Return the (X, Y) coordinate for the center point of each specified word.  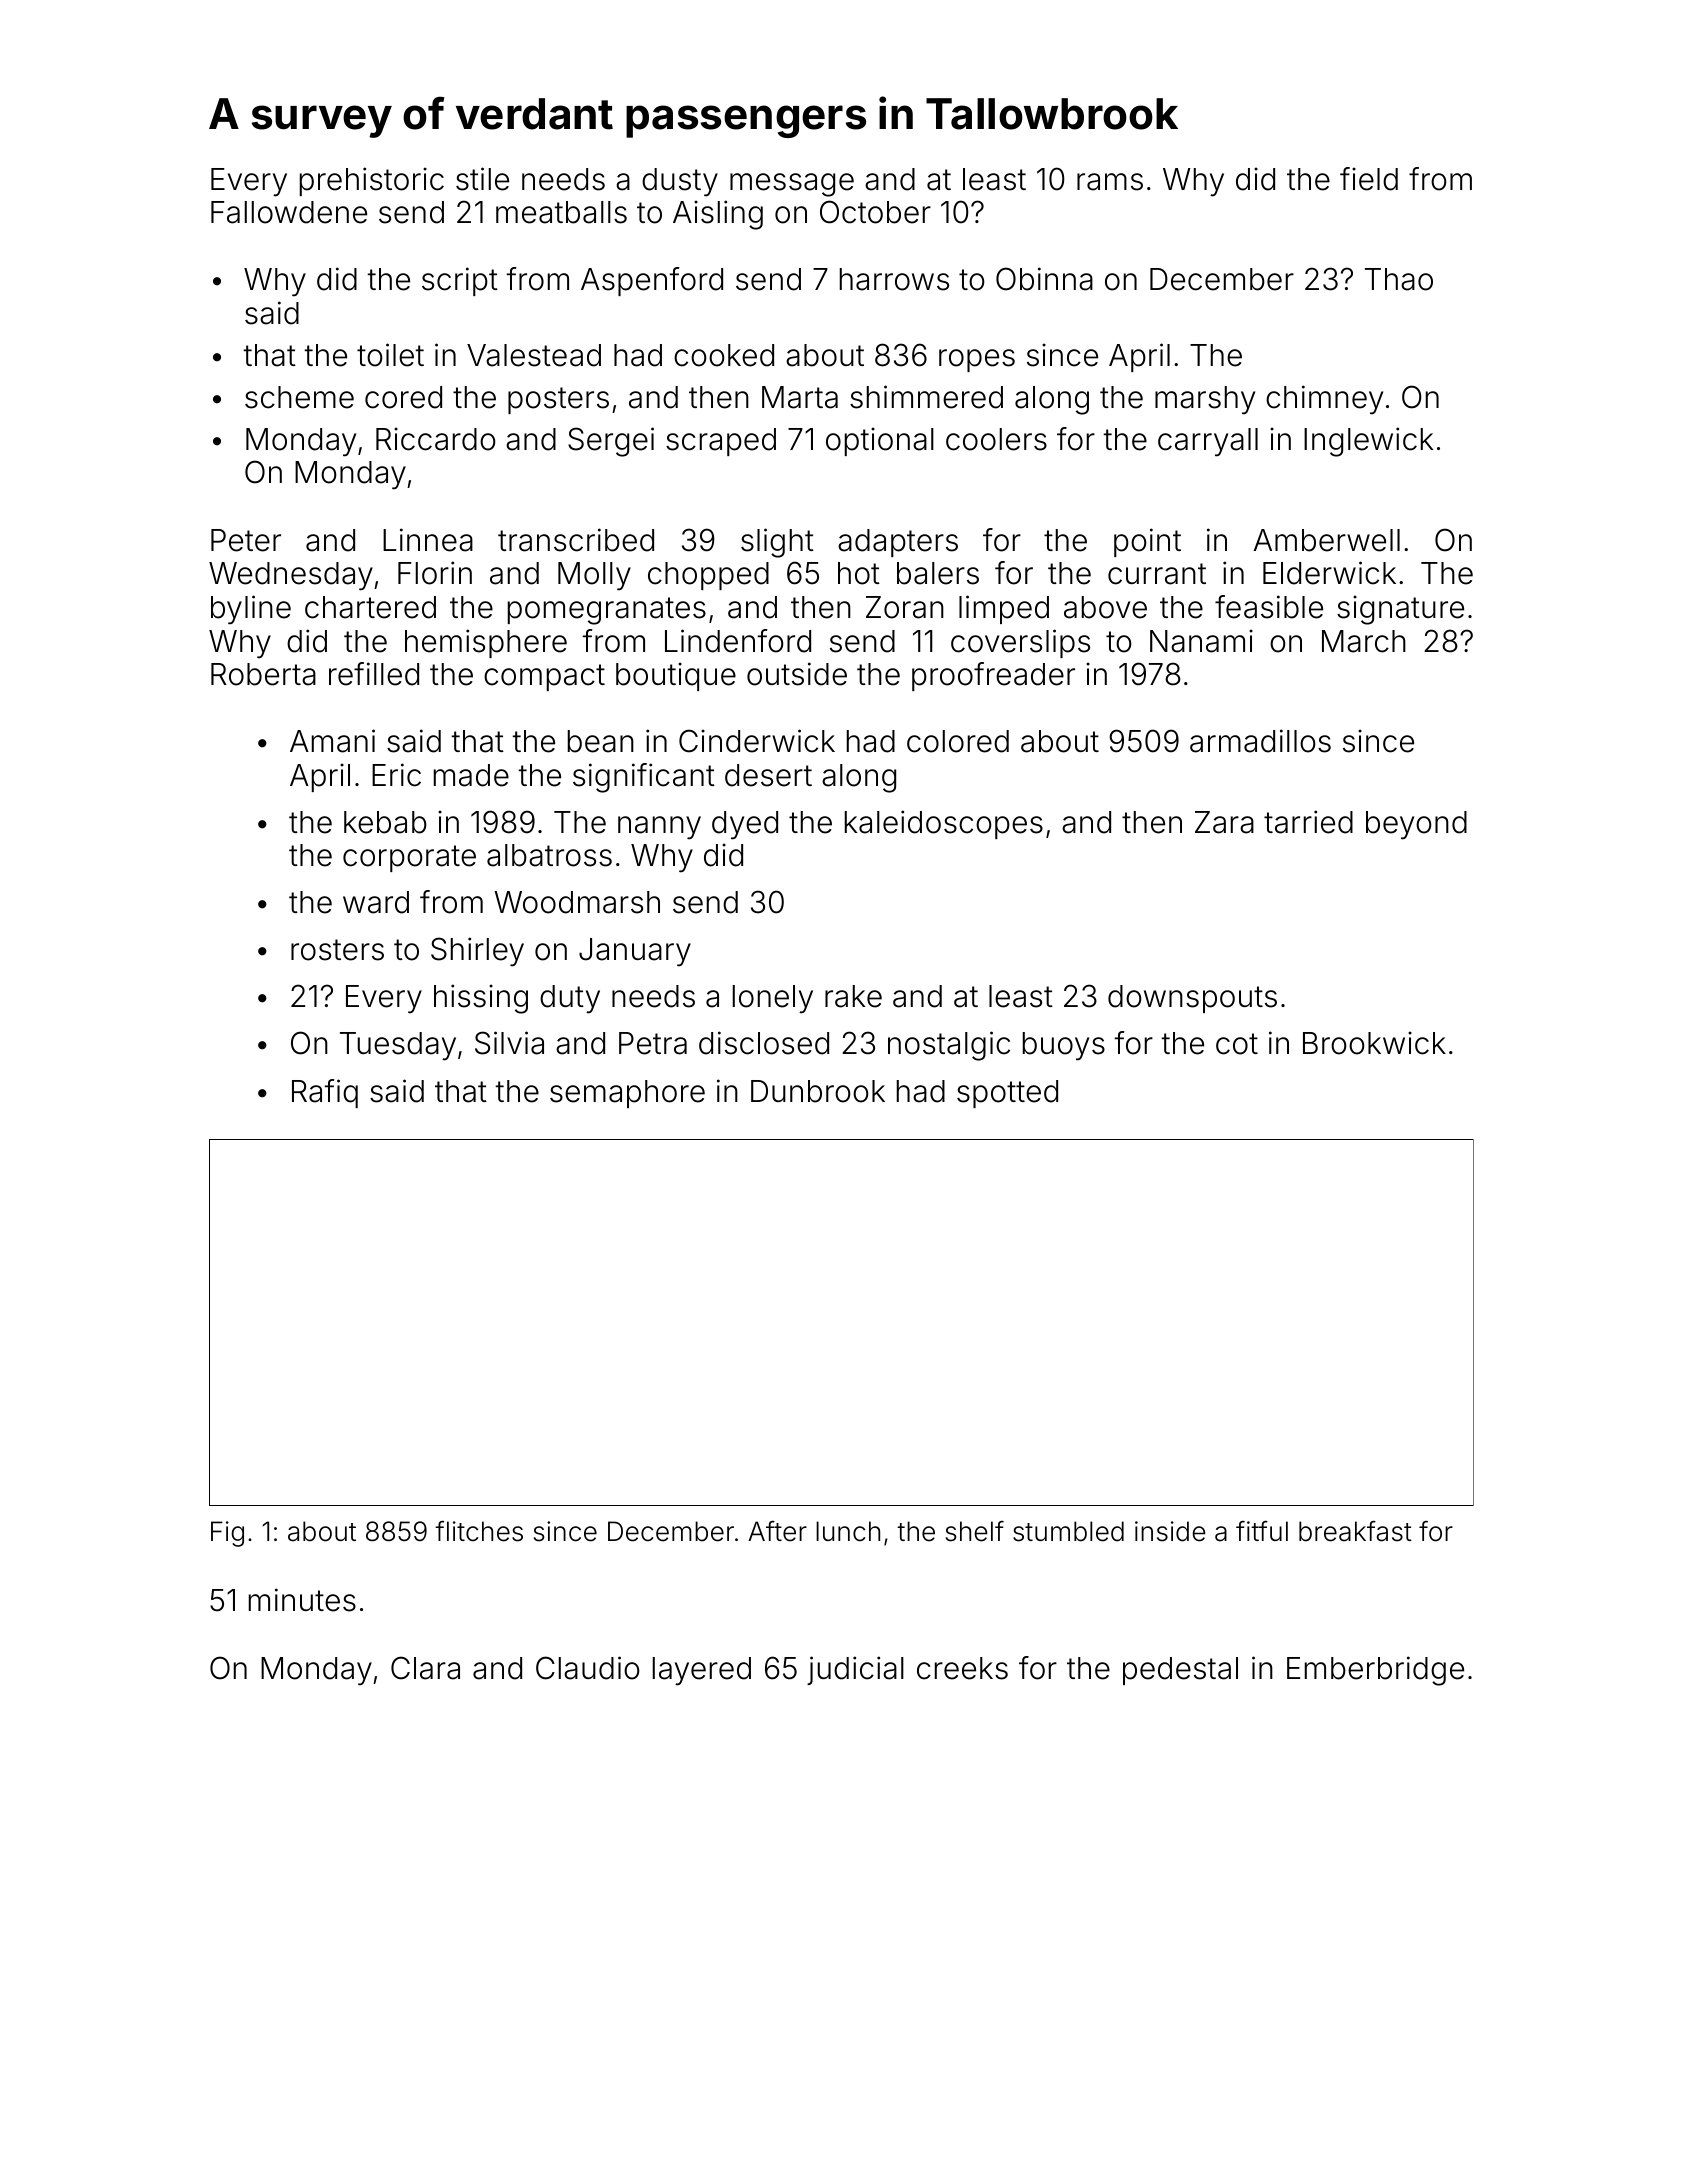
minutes (302, 1600)
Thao (1399, 279)
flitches (479, 1531)
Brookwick (1374, 1043)
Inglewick (1368, 442)
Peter (246, 540)
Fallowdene (289, 212)
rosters (337, 950)
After (777, 1531)
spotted (1007, 1094)
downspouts (1192, 999)
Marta (800, 397)
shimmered (926, 397)
